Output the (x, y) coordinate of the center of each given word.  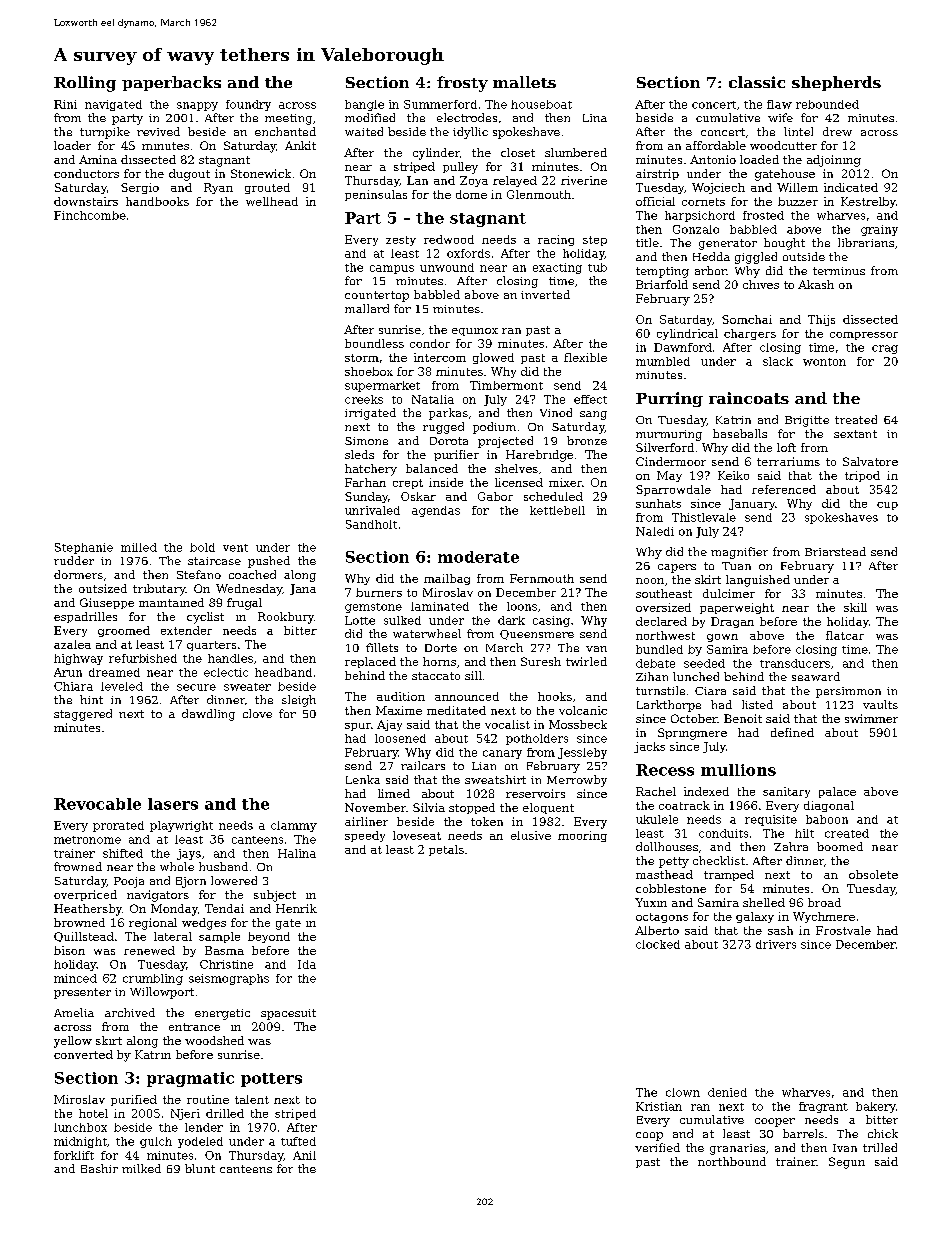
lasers (173, 804)
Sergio (140, 188)
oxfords (468, 253)
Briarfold (662, 284)
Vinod (556, 412)
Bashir (99, 1168)
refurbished (143, 658)
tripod (862, 476)
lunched (696, 676)
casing (551, 621)
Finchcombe (90, 215)
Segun (847, 1163)
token (487, 821)
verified (657, 1147)
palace (837, 792)
